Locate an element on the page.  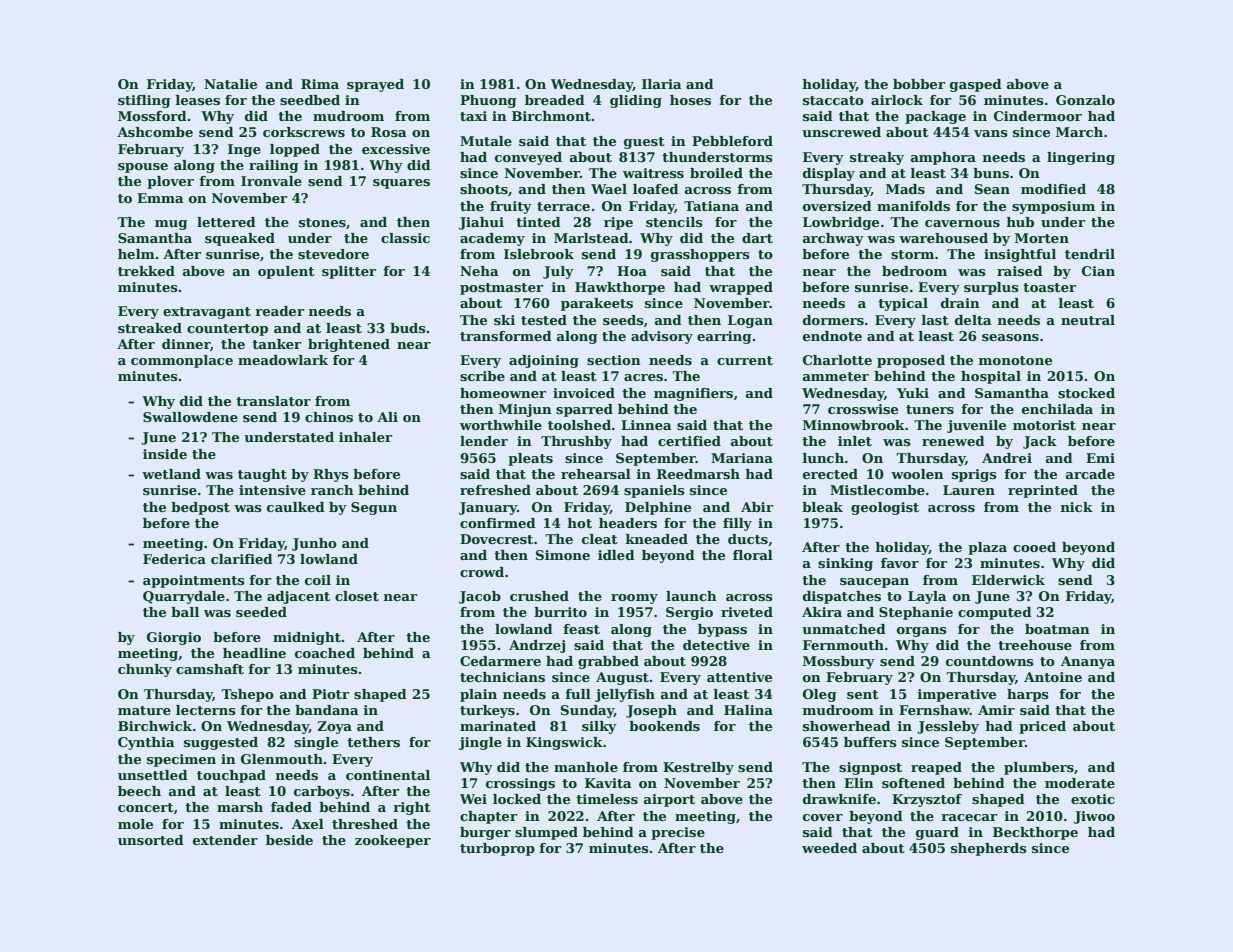
countdowns is located at coordinates (990, 661).
